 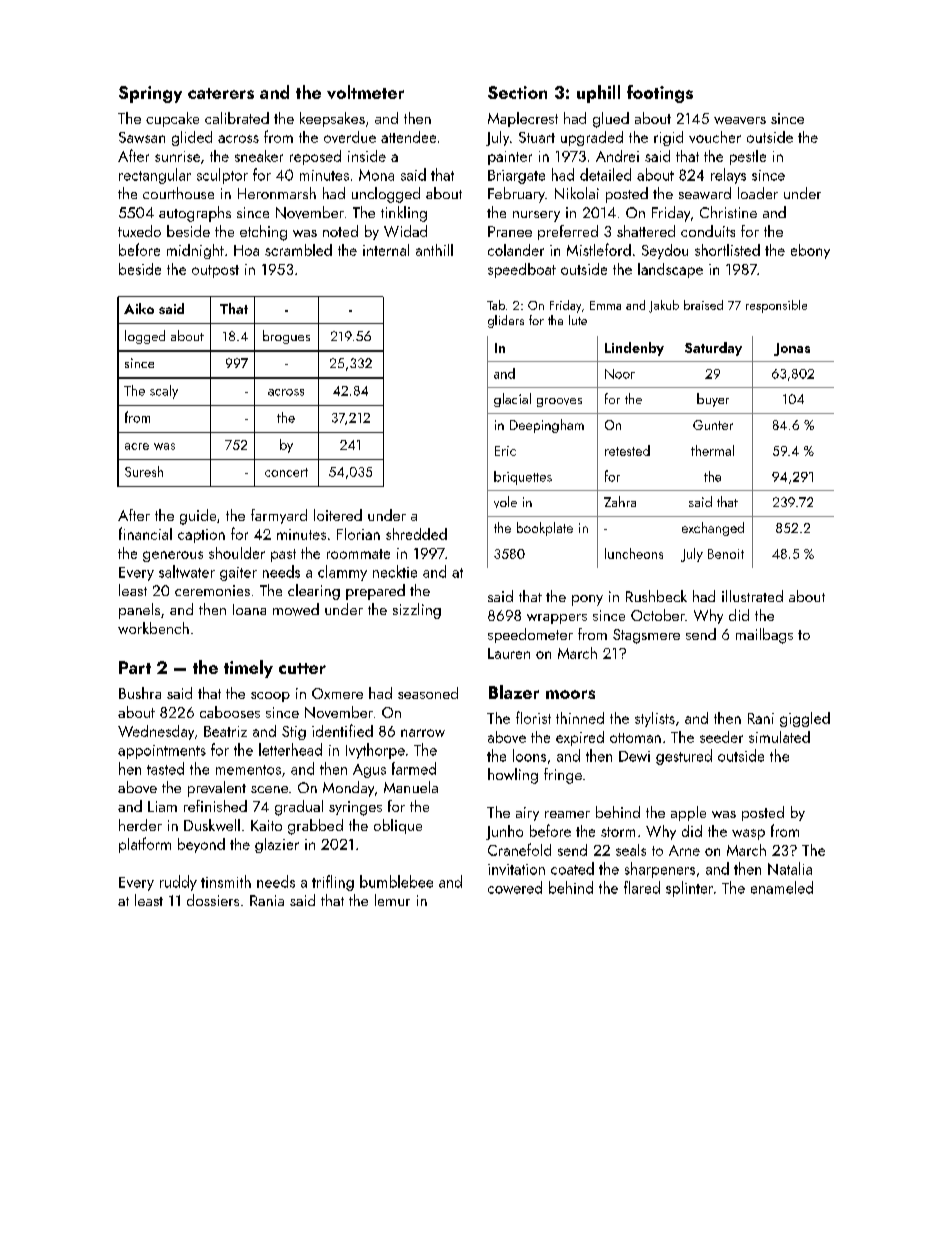 What do you see at coordinates (620, 501) in the screenshot?
I see `Zahra` at bounding box center [620, 501].
